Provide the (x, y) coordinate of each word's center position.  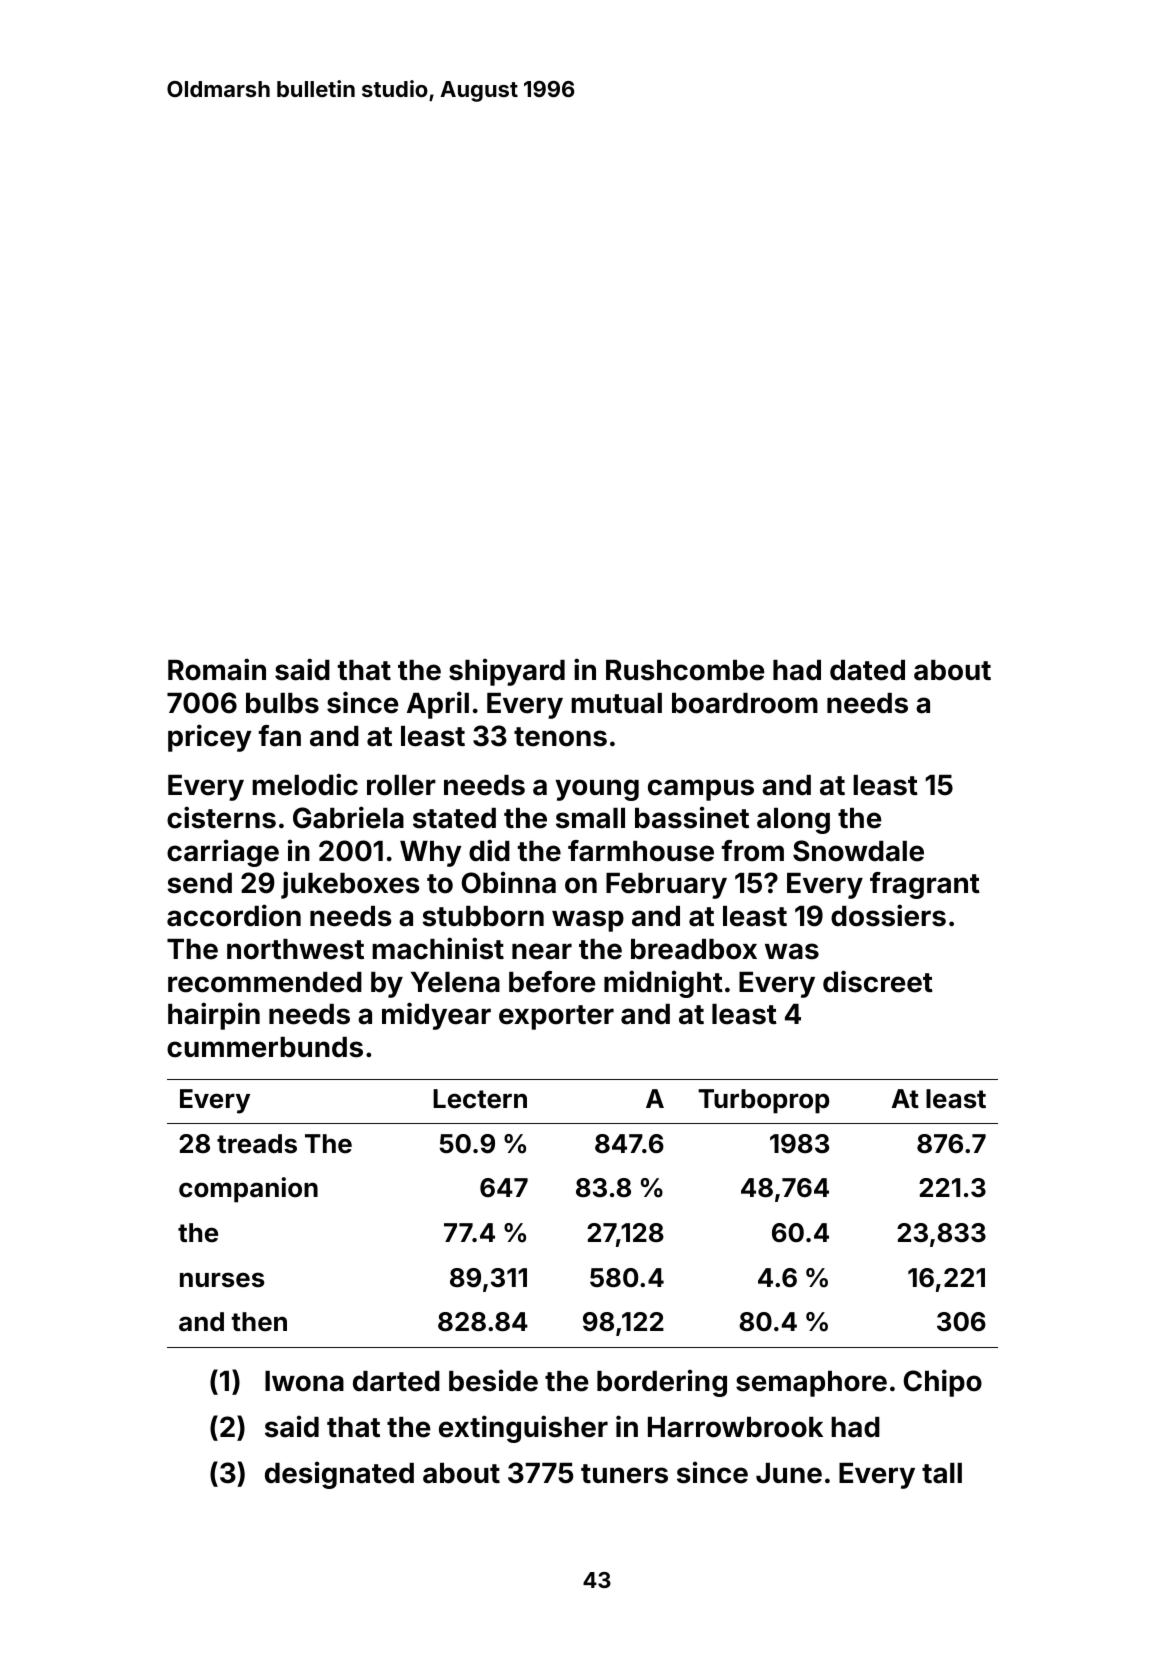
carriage (223, 853)
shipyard (507, 672)
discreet (878, 981)
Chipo (943, 1383)
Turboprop (763, 1101)
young (597, 790)
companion (248, 1190)
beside (493, 1380)
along (793, 821)
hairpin (214, 1016)
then (259, 1322)
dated (867, 670)
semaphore (811, 1384)
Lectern (480, 1099)
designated (339, 1475)
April (438, 705)
